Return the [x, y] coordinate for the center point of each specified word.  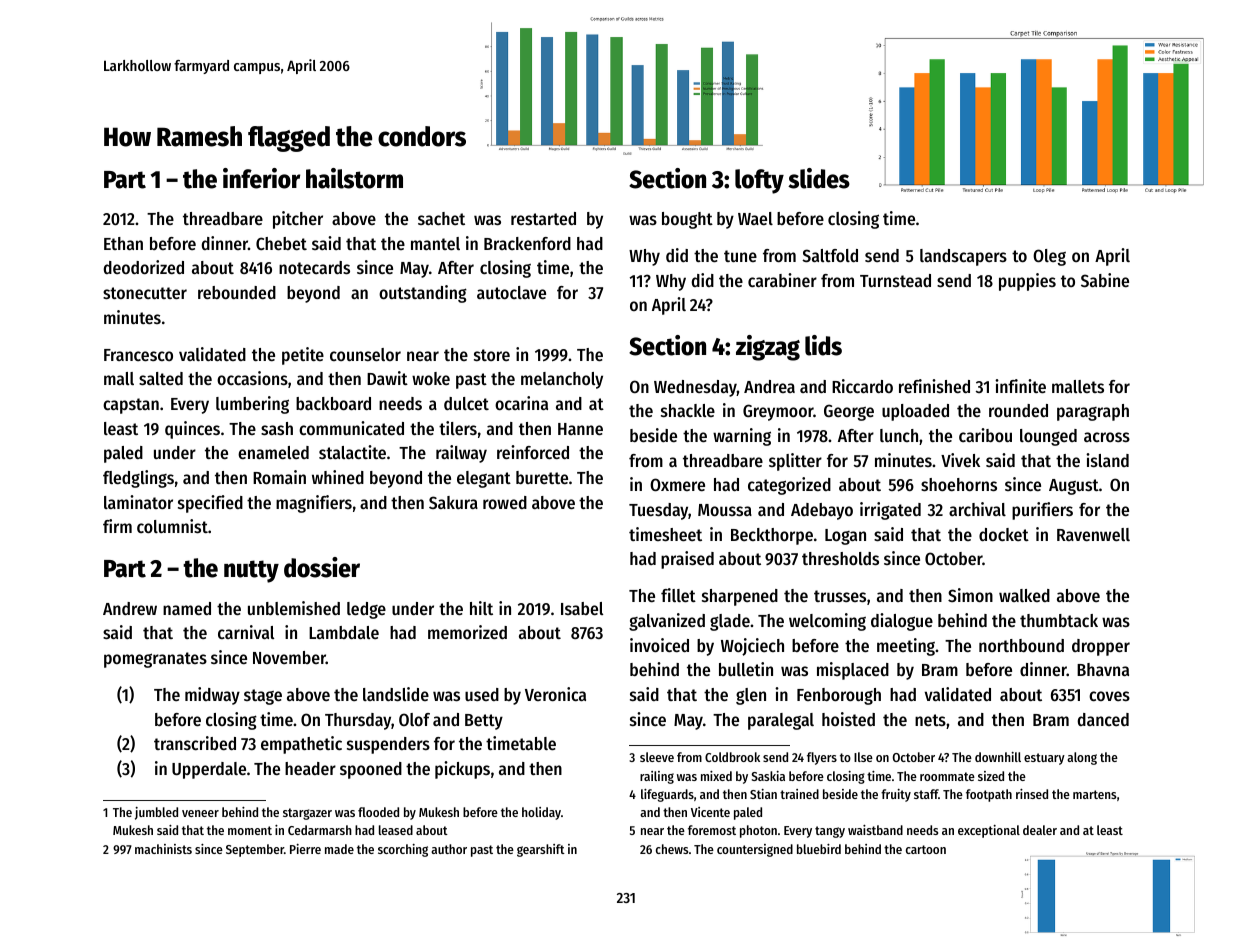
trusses [840, 596]
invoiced [659, 645]
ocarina [521, 403]
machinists [163, 849]
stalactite [352, 452]
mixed [716, 776]
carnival [246, 632]
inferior [261, 178]
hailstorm [354, 178]
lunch [899, 435]
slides [819, 178]
